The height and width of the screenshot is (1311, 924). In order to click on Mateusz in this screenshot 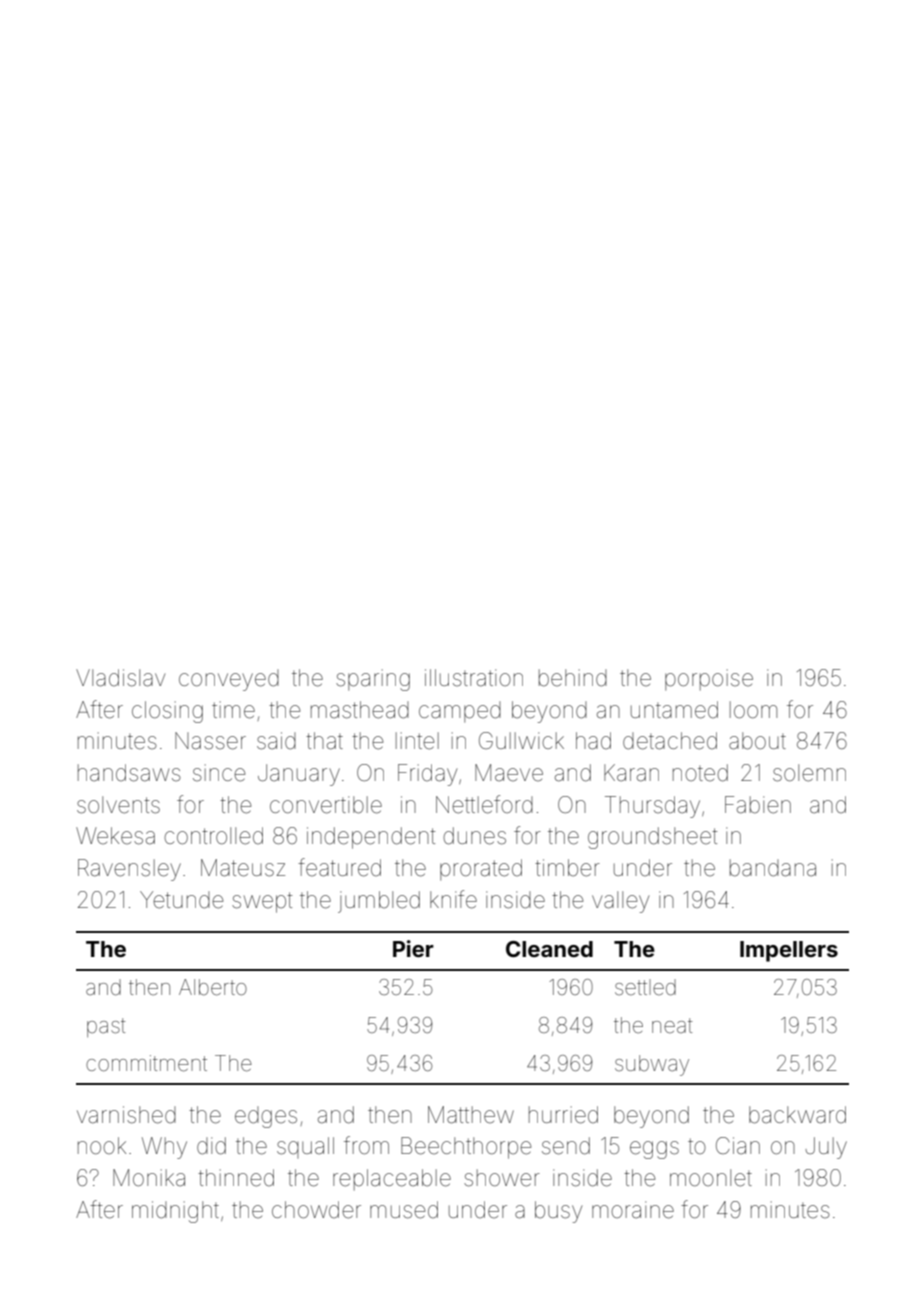, I will do `click(243, 868)`.
